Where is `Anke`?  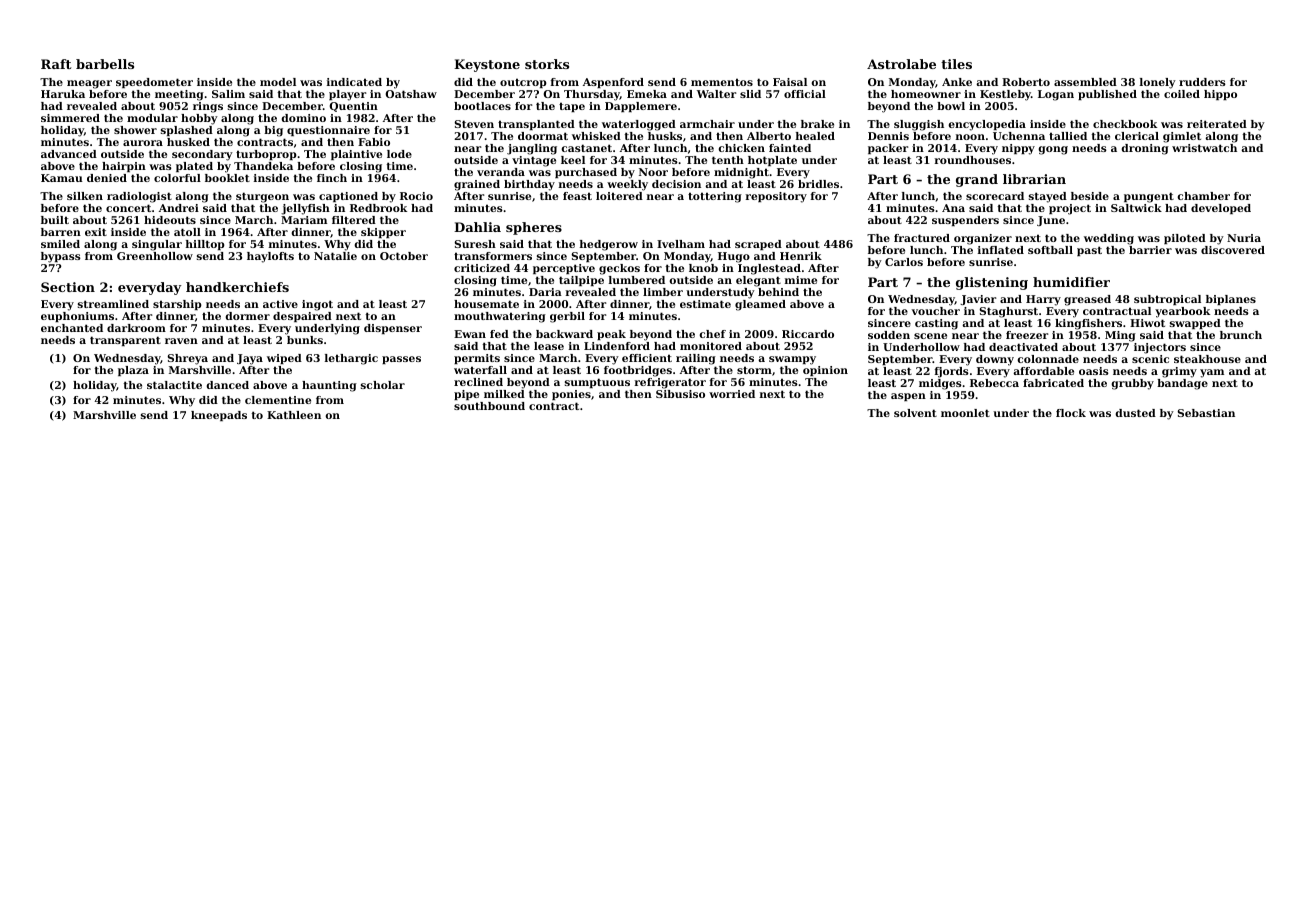
Anke is located at coordinates (957, 82).
